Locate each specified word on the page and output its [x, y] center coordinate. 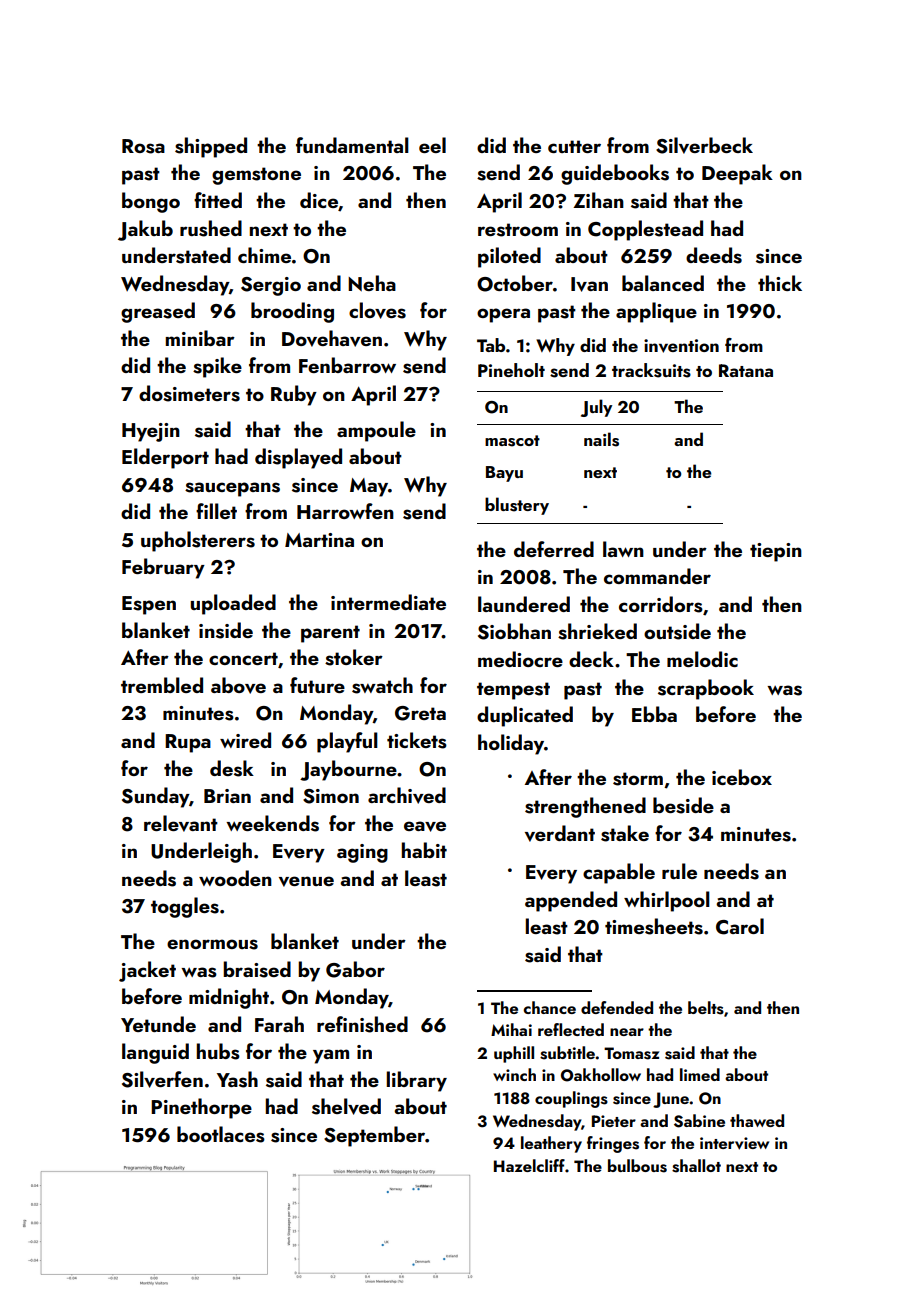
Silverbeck [704, 145]
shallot [696, 1166]
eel [432, 145]
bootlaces [221, 1134]
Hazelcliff [529, 1165]
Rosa [143, 146]
